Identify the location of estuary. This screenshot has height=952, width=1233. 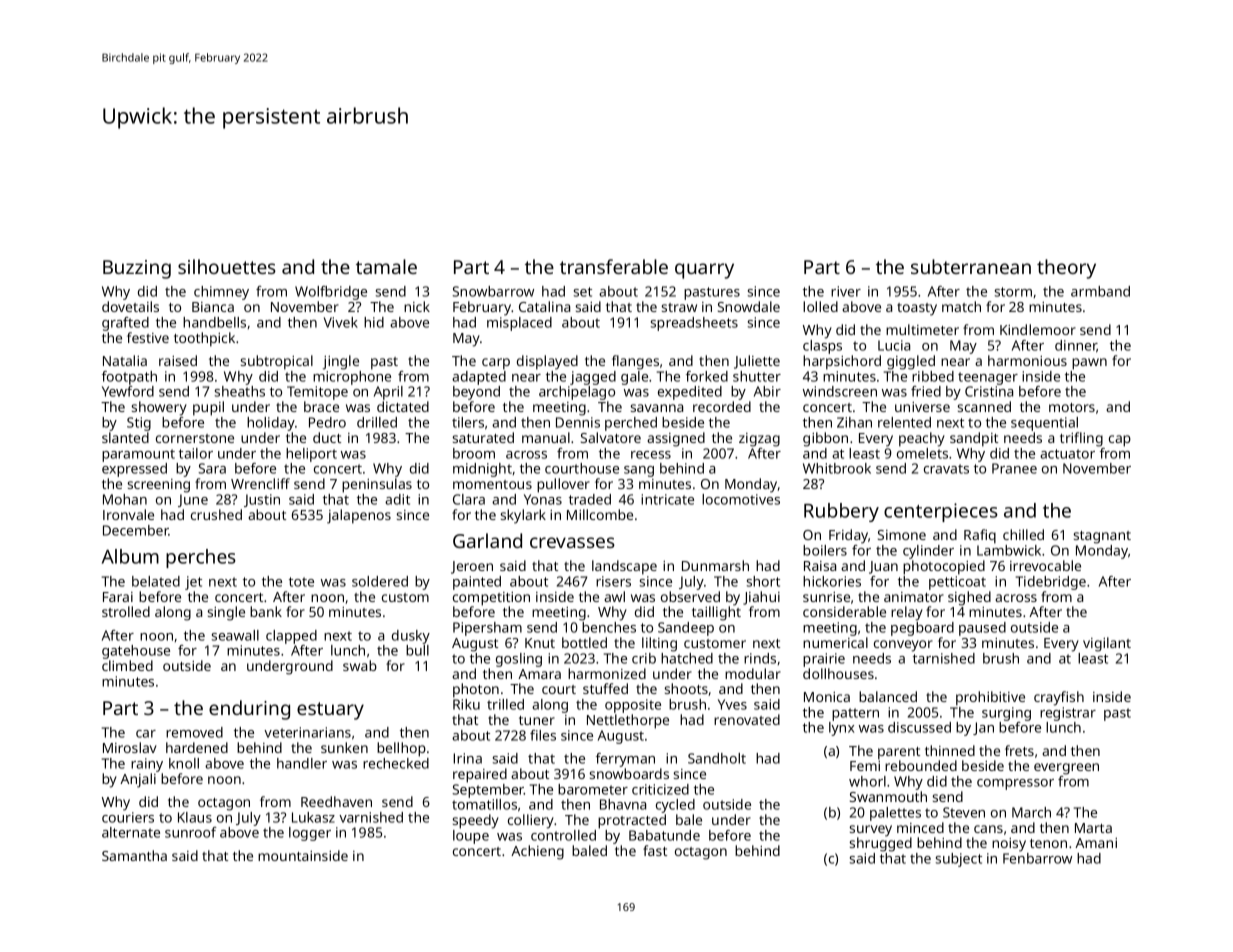
(330, 711).
